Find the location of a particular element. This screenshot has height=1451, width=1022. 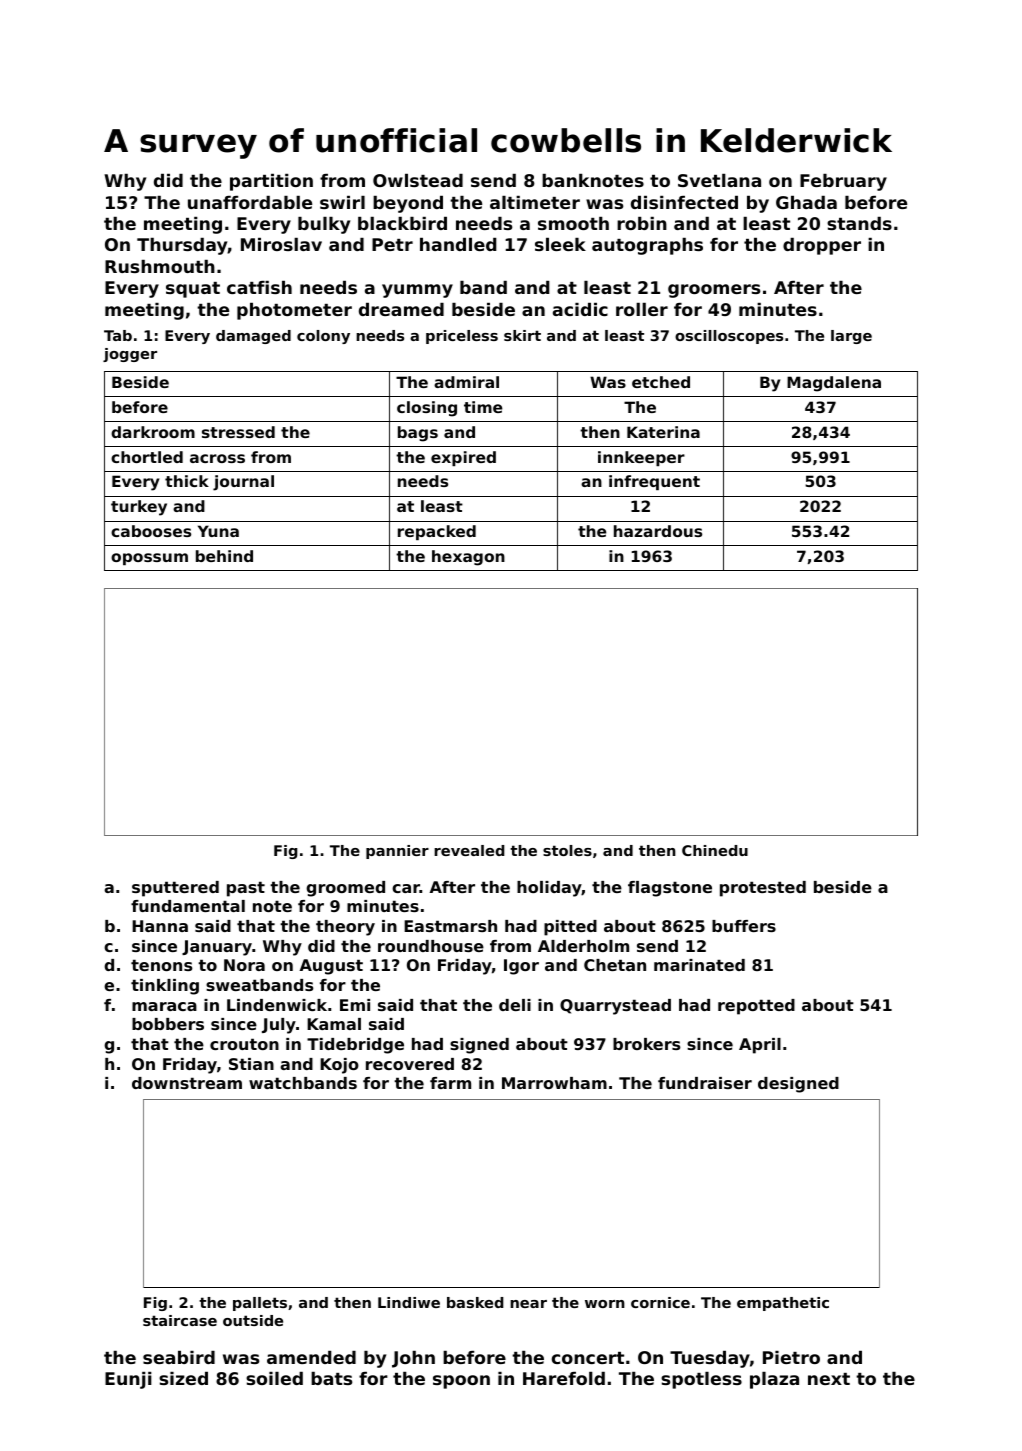

January is located at coordinates (217, 948).
